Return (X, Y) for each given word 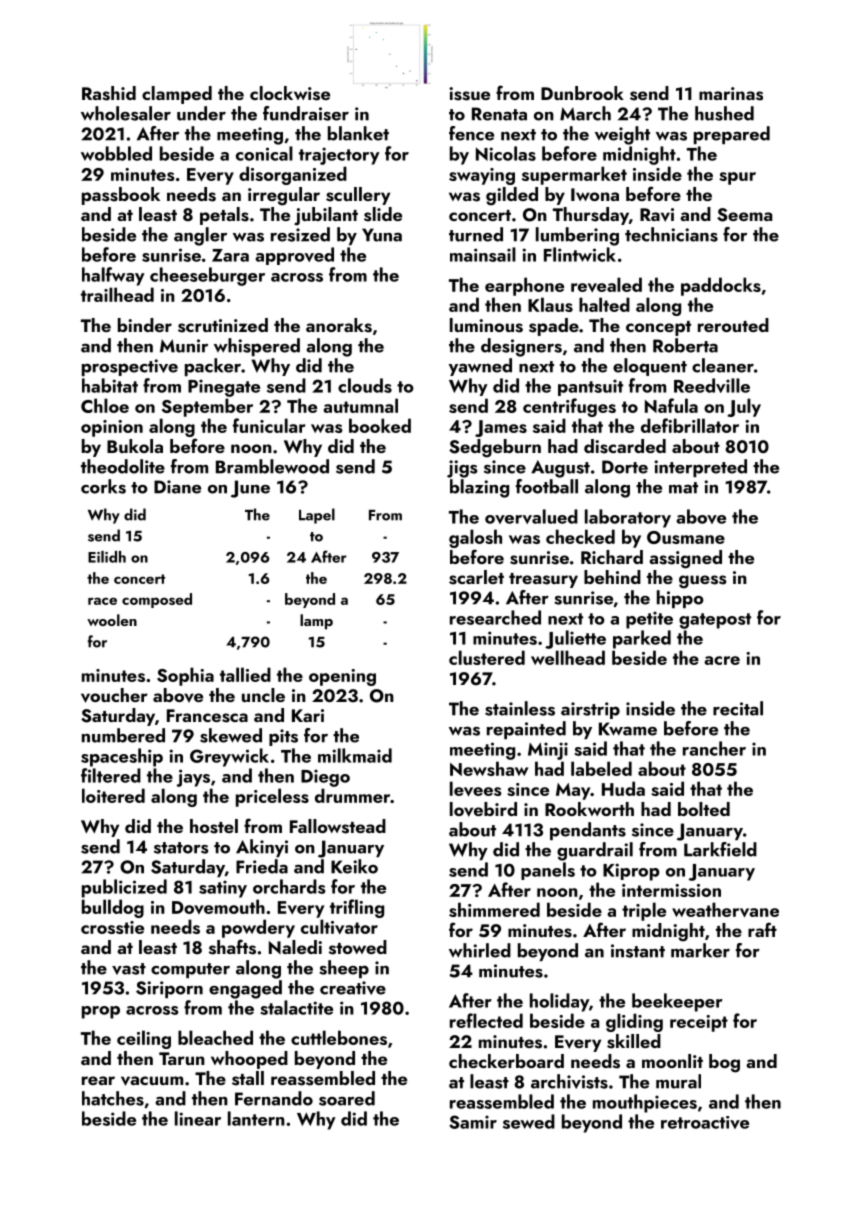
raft (762, 929)
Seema (744, 215)
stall (248, 1078)
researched (495, 617)
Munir (184, 346)
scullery (358, 196)
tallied (245, 674)
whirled (480, 950)
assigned (685, 559)
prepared (732, 135)
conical (264, 153)
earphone (524, 286)
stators (181, 848)
